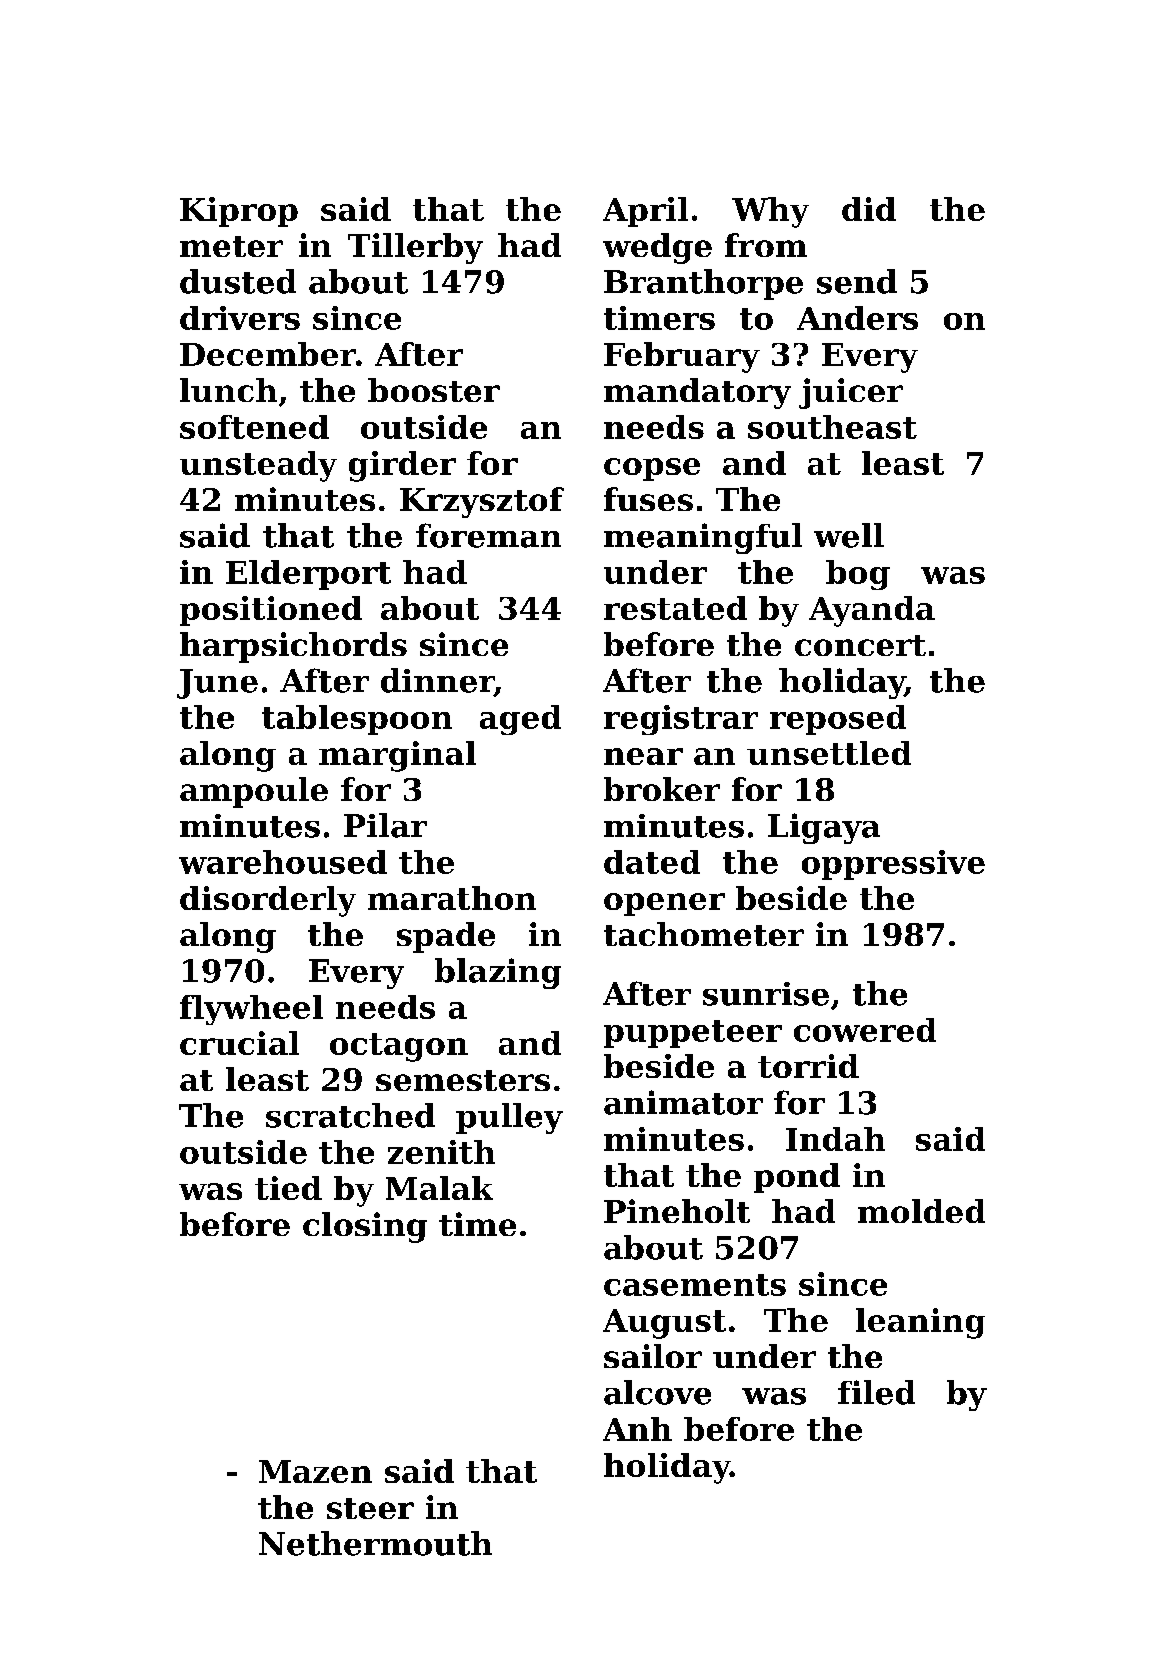  Describe the element at coordinates (832, 427) in the page. I see `southeast` at that location.
